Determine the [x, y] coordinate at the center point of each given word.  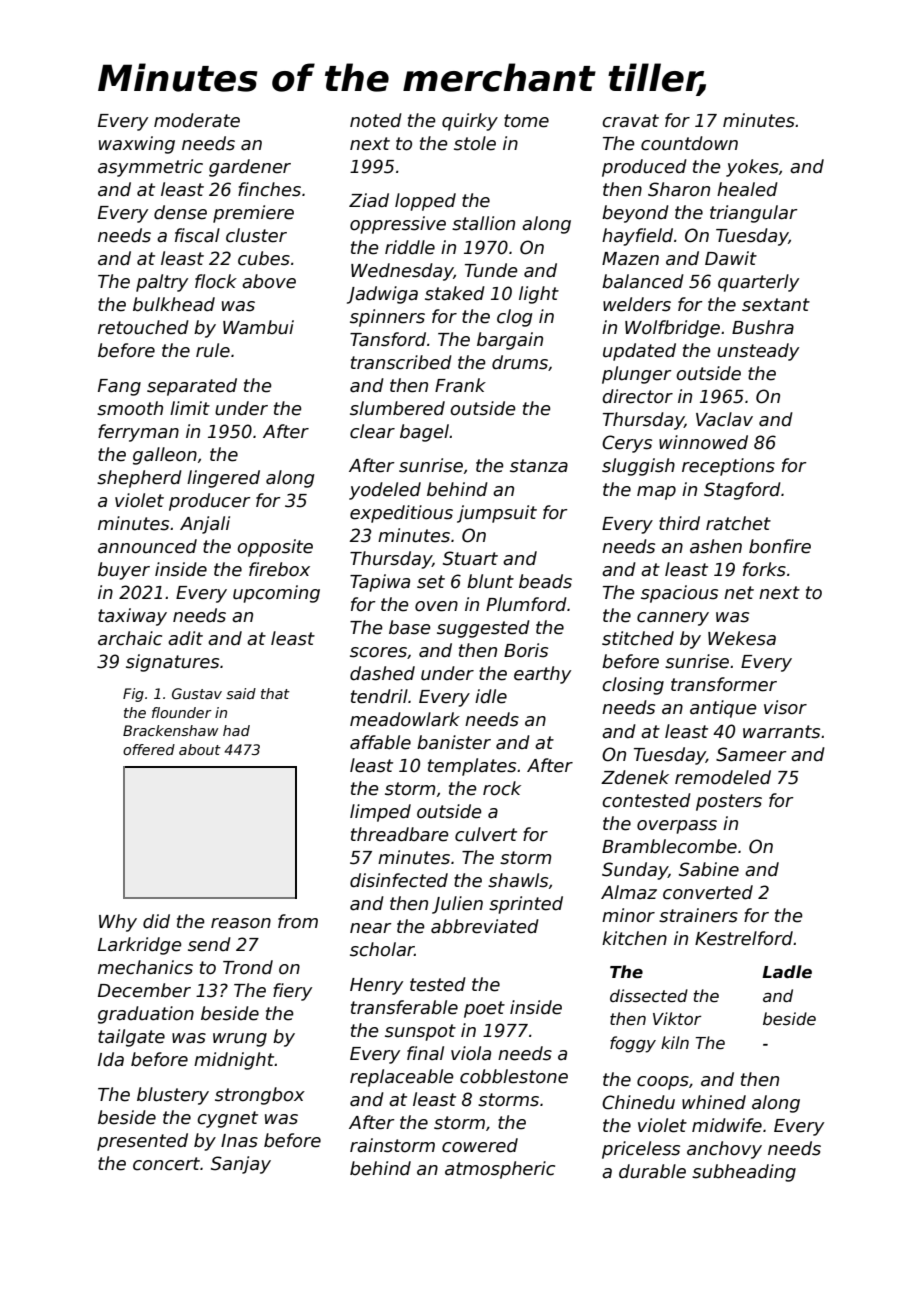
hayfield [637, 237]
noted [376, 120]
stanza [539, 466]
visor [785, 707]
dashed [382, 673]
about [200, 749]
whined [714, 1102]
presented [142, 1142]
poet [484, 1009]
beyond [635, 214]
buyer [124, 571]
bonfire [780, 546]
